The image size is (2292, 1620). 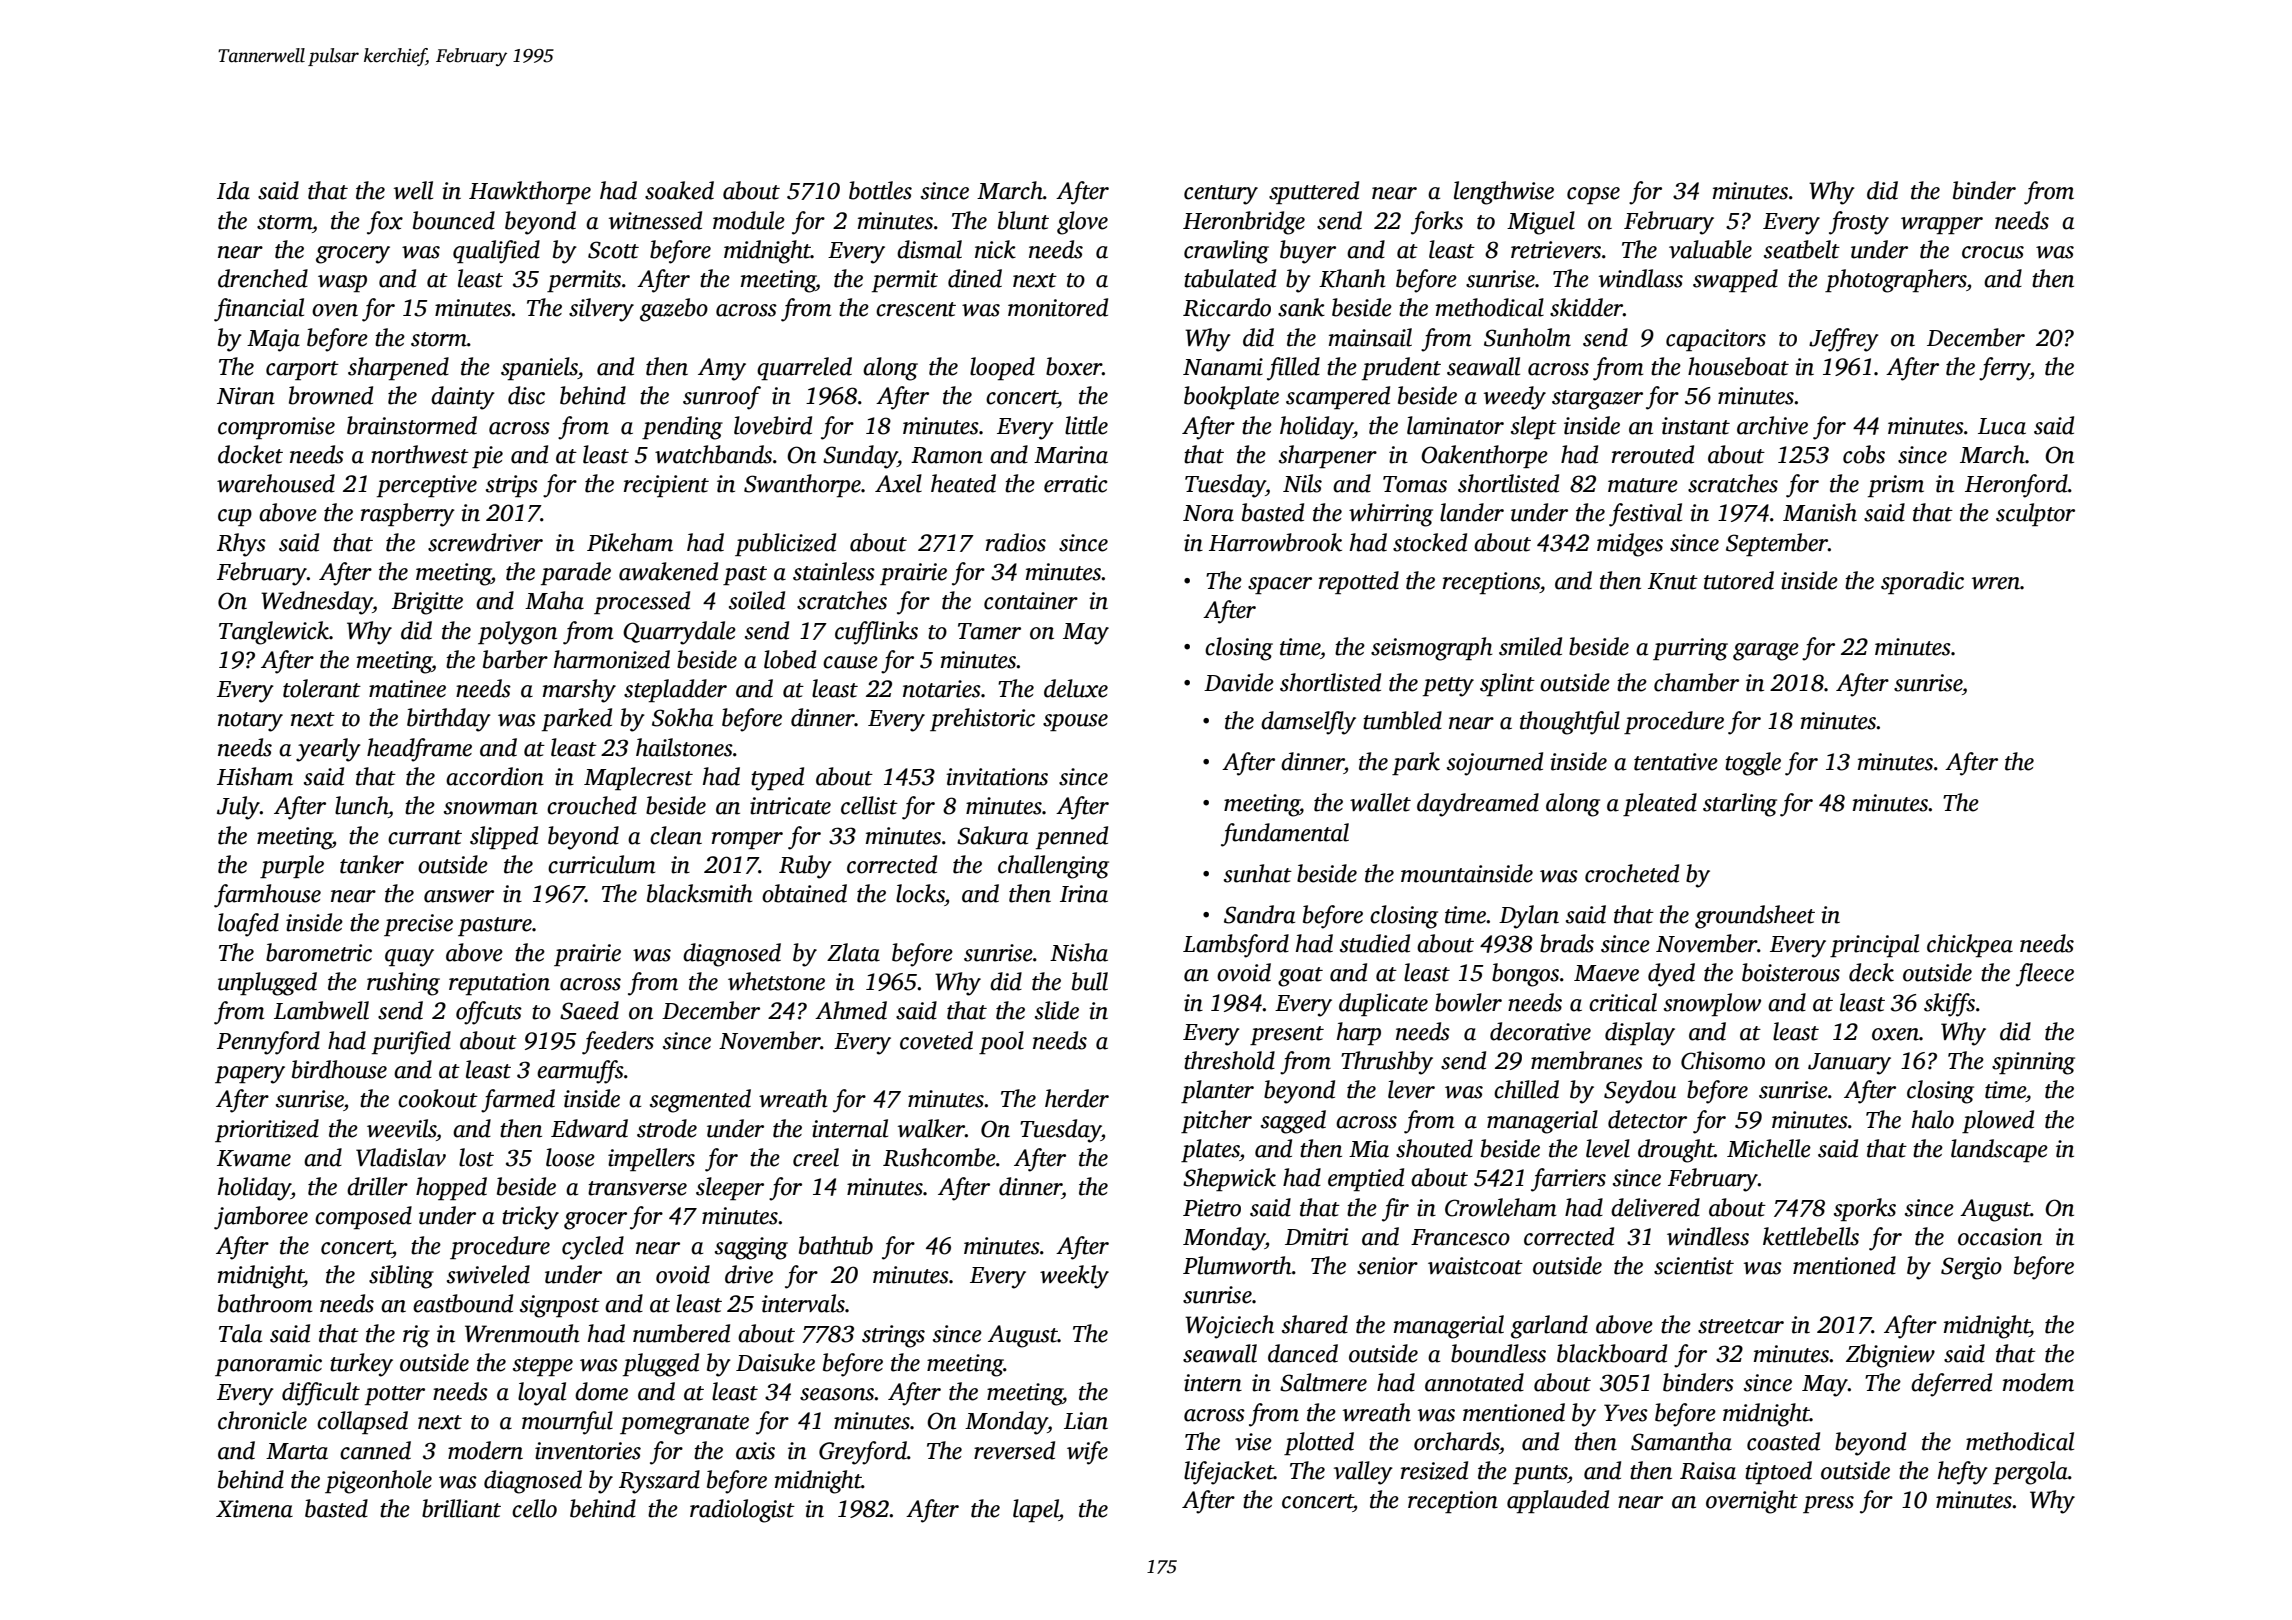 I want to click on marshy, so click(x=579, y=691).
